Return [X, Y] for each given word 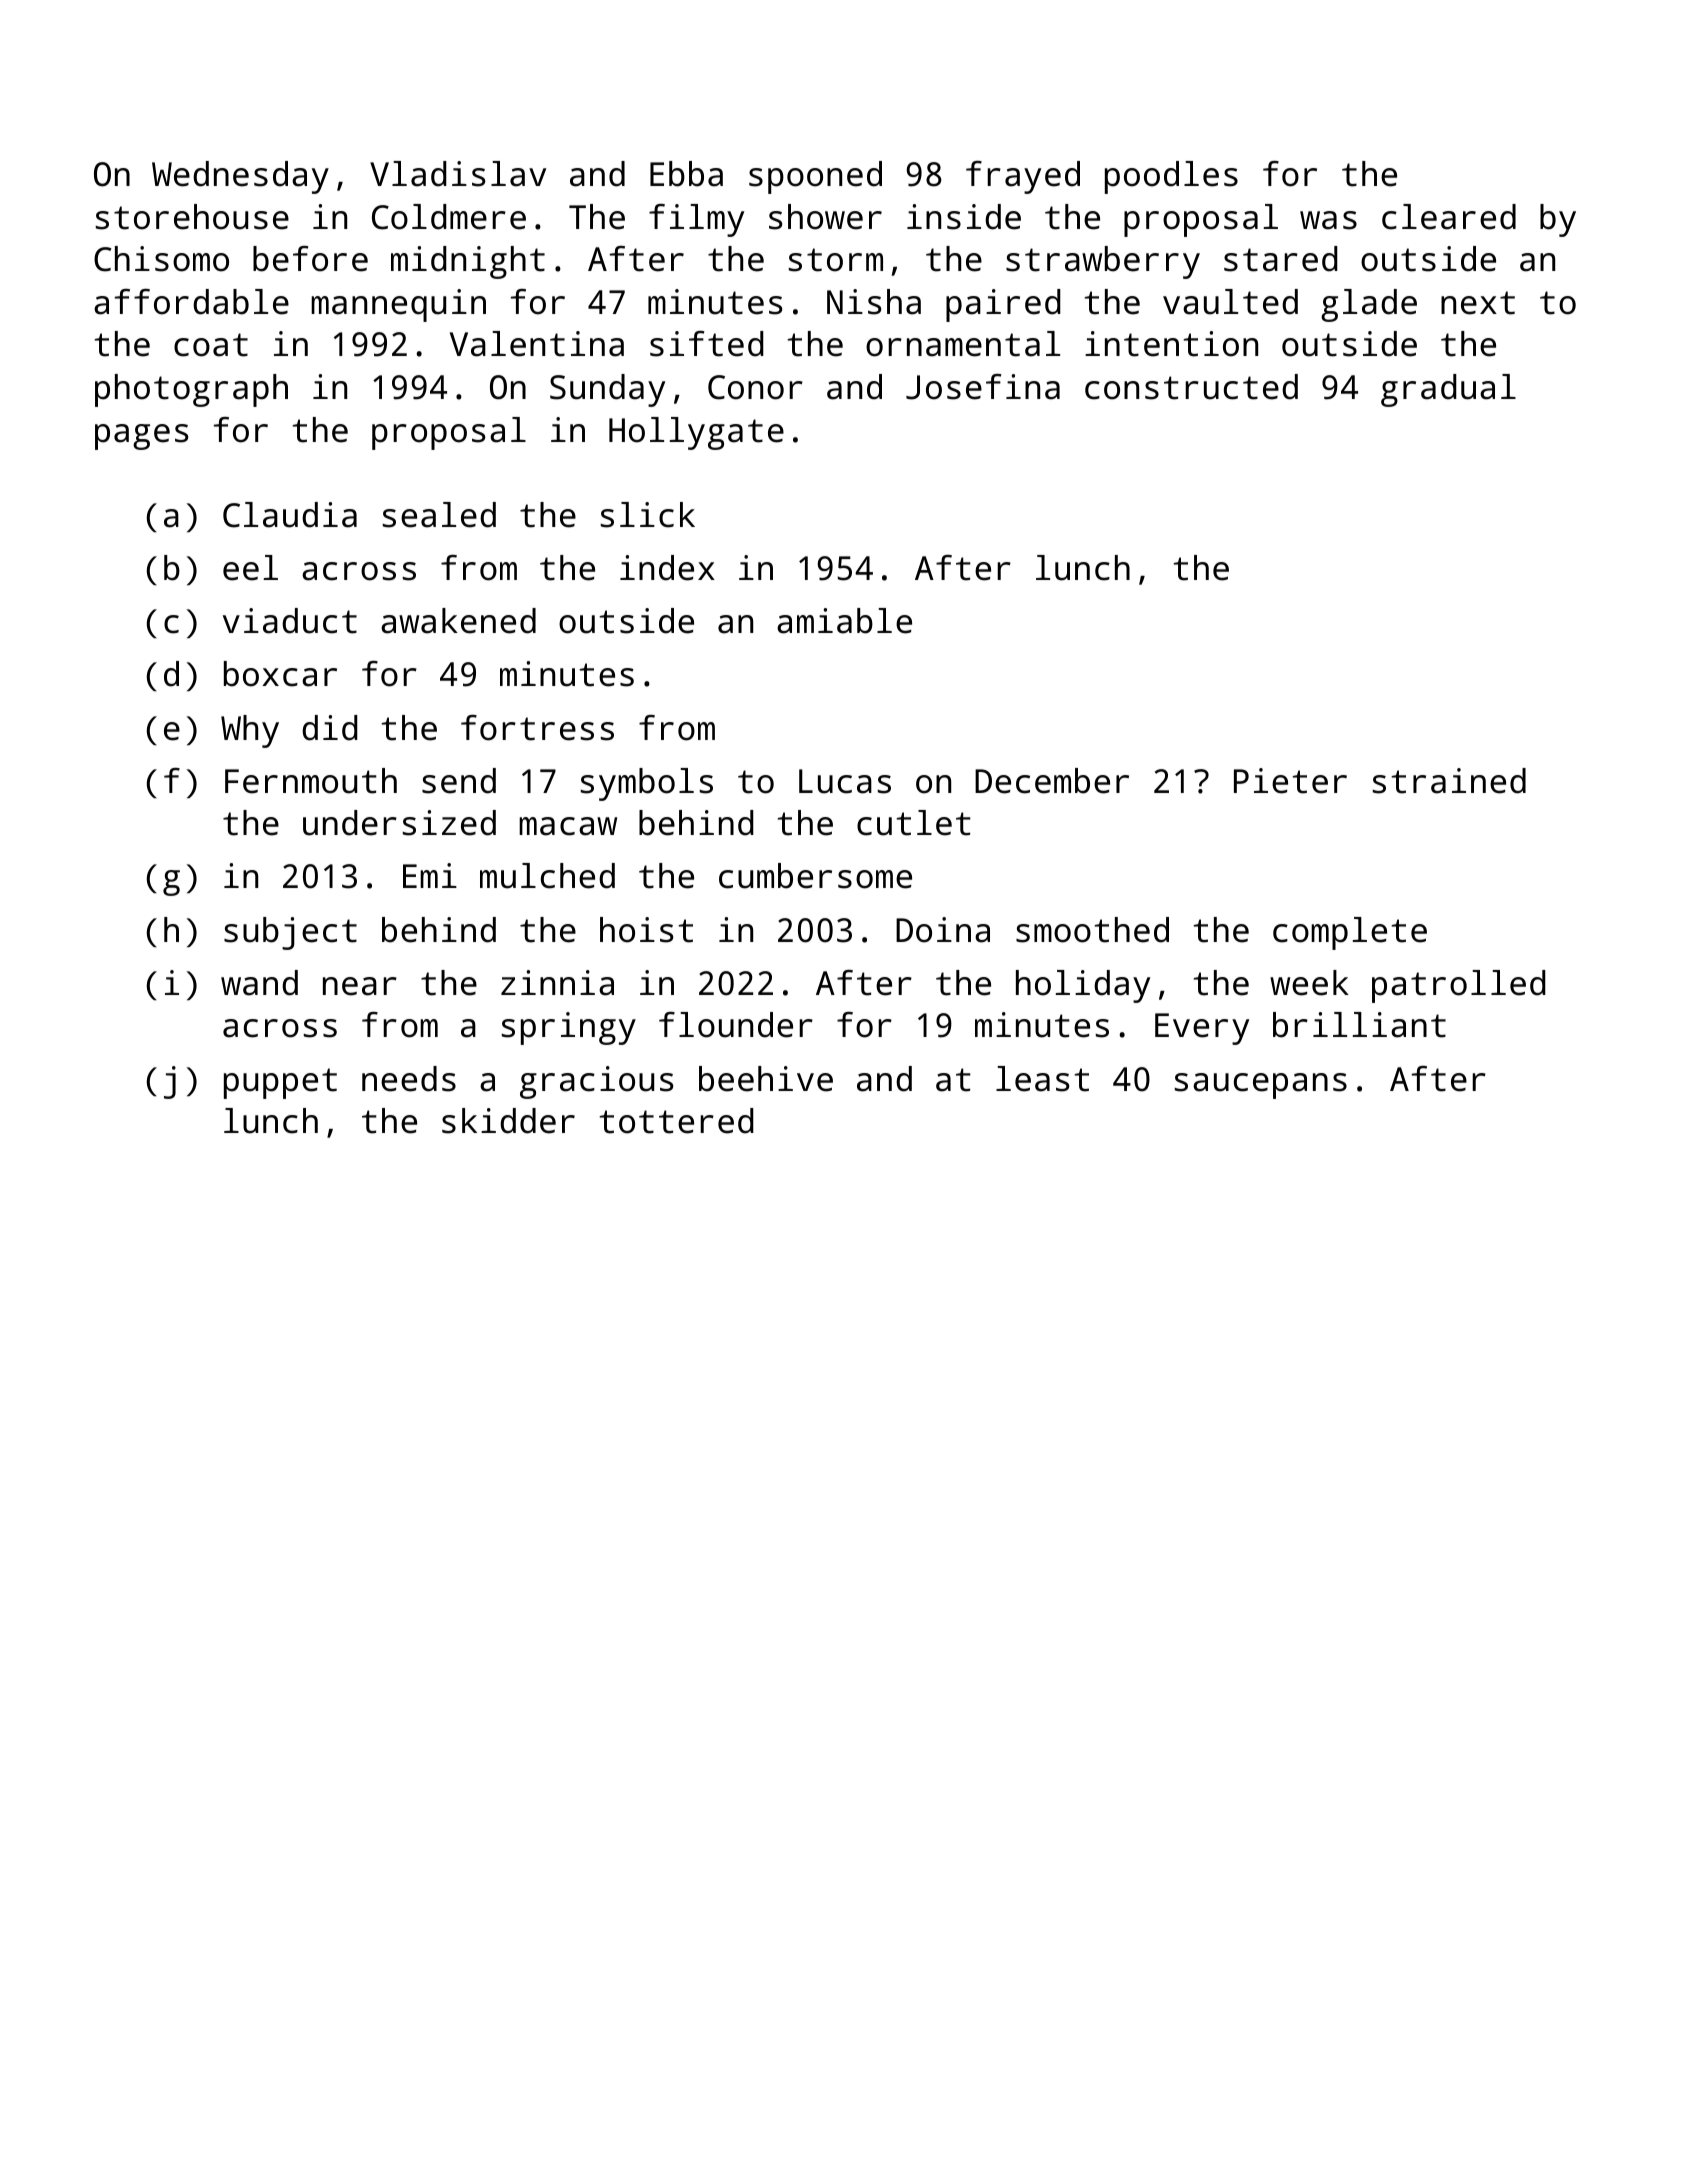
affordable [191, 302]
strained [1449, 781]
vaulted [1230, 302]
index [667, 568]
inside [964, 217]
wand [259, 983]
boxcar [280, 674]
